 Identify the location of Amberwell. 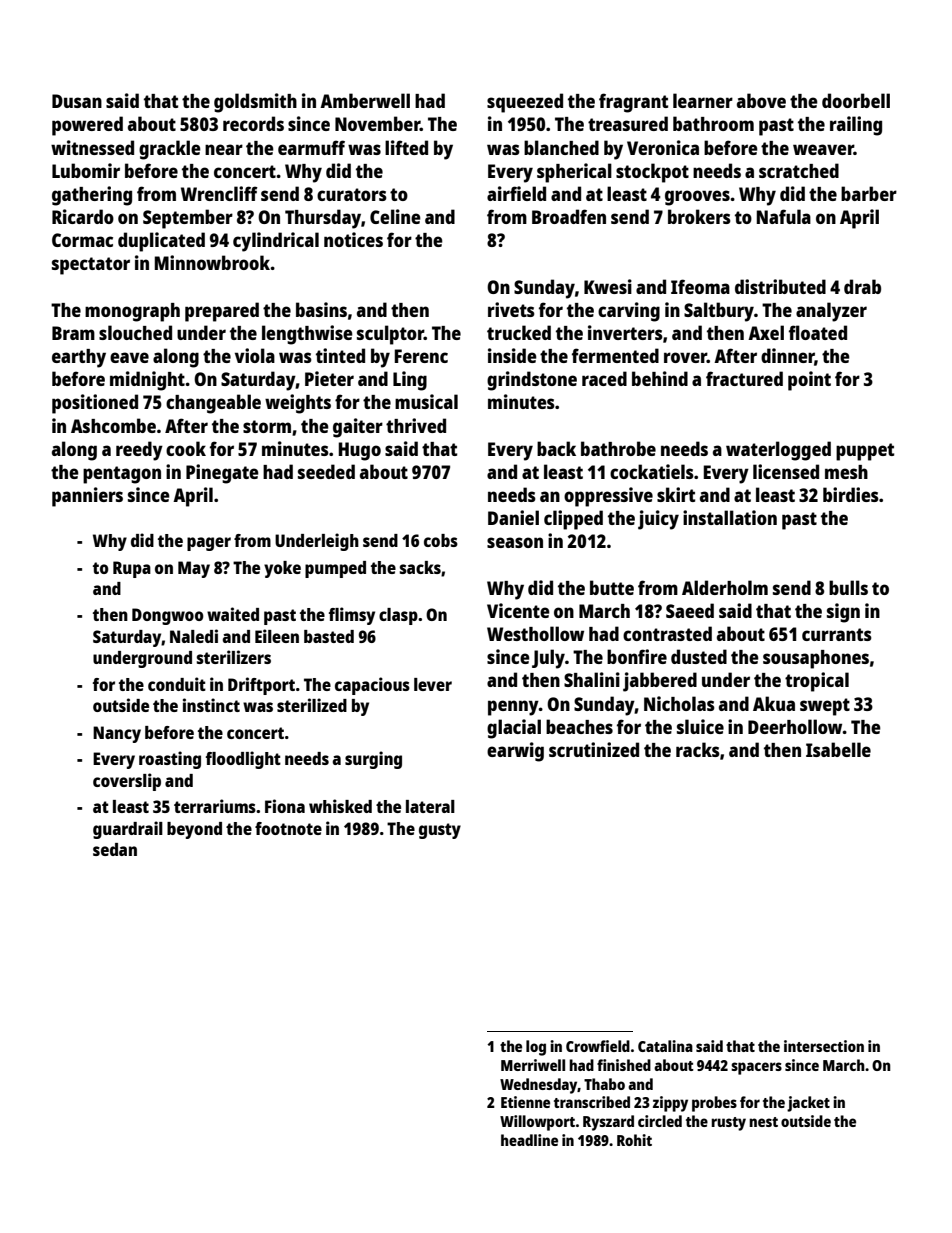
(365, 100).
